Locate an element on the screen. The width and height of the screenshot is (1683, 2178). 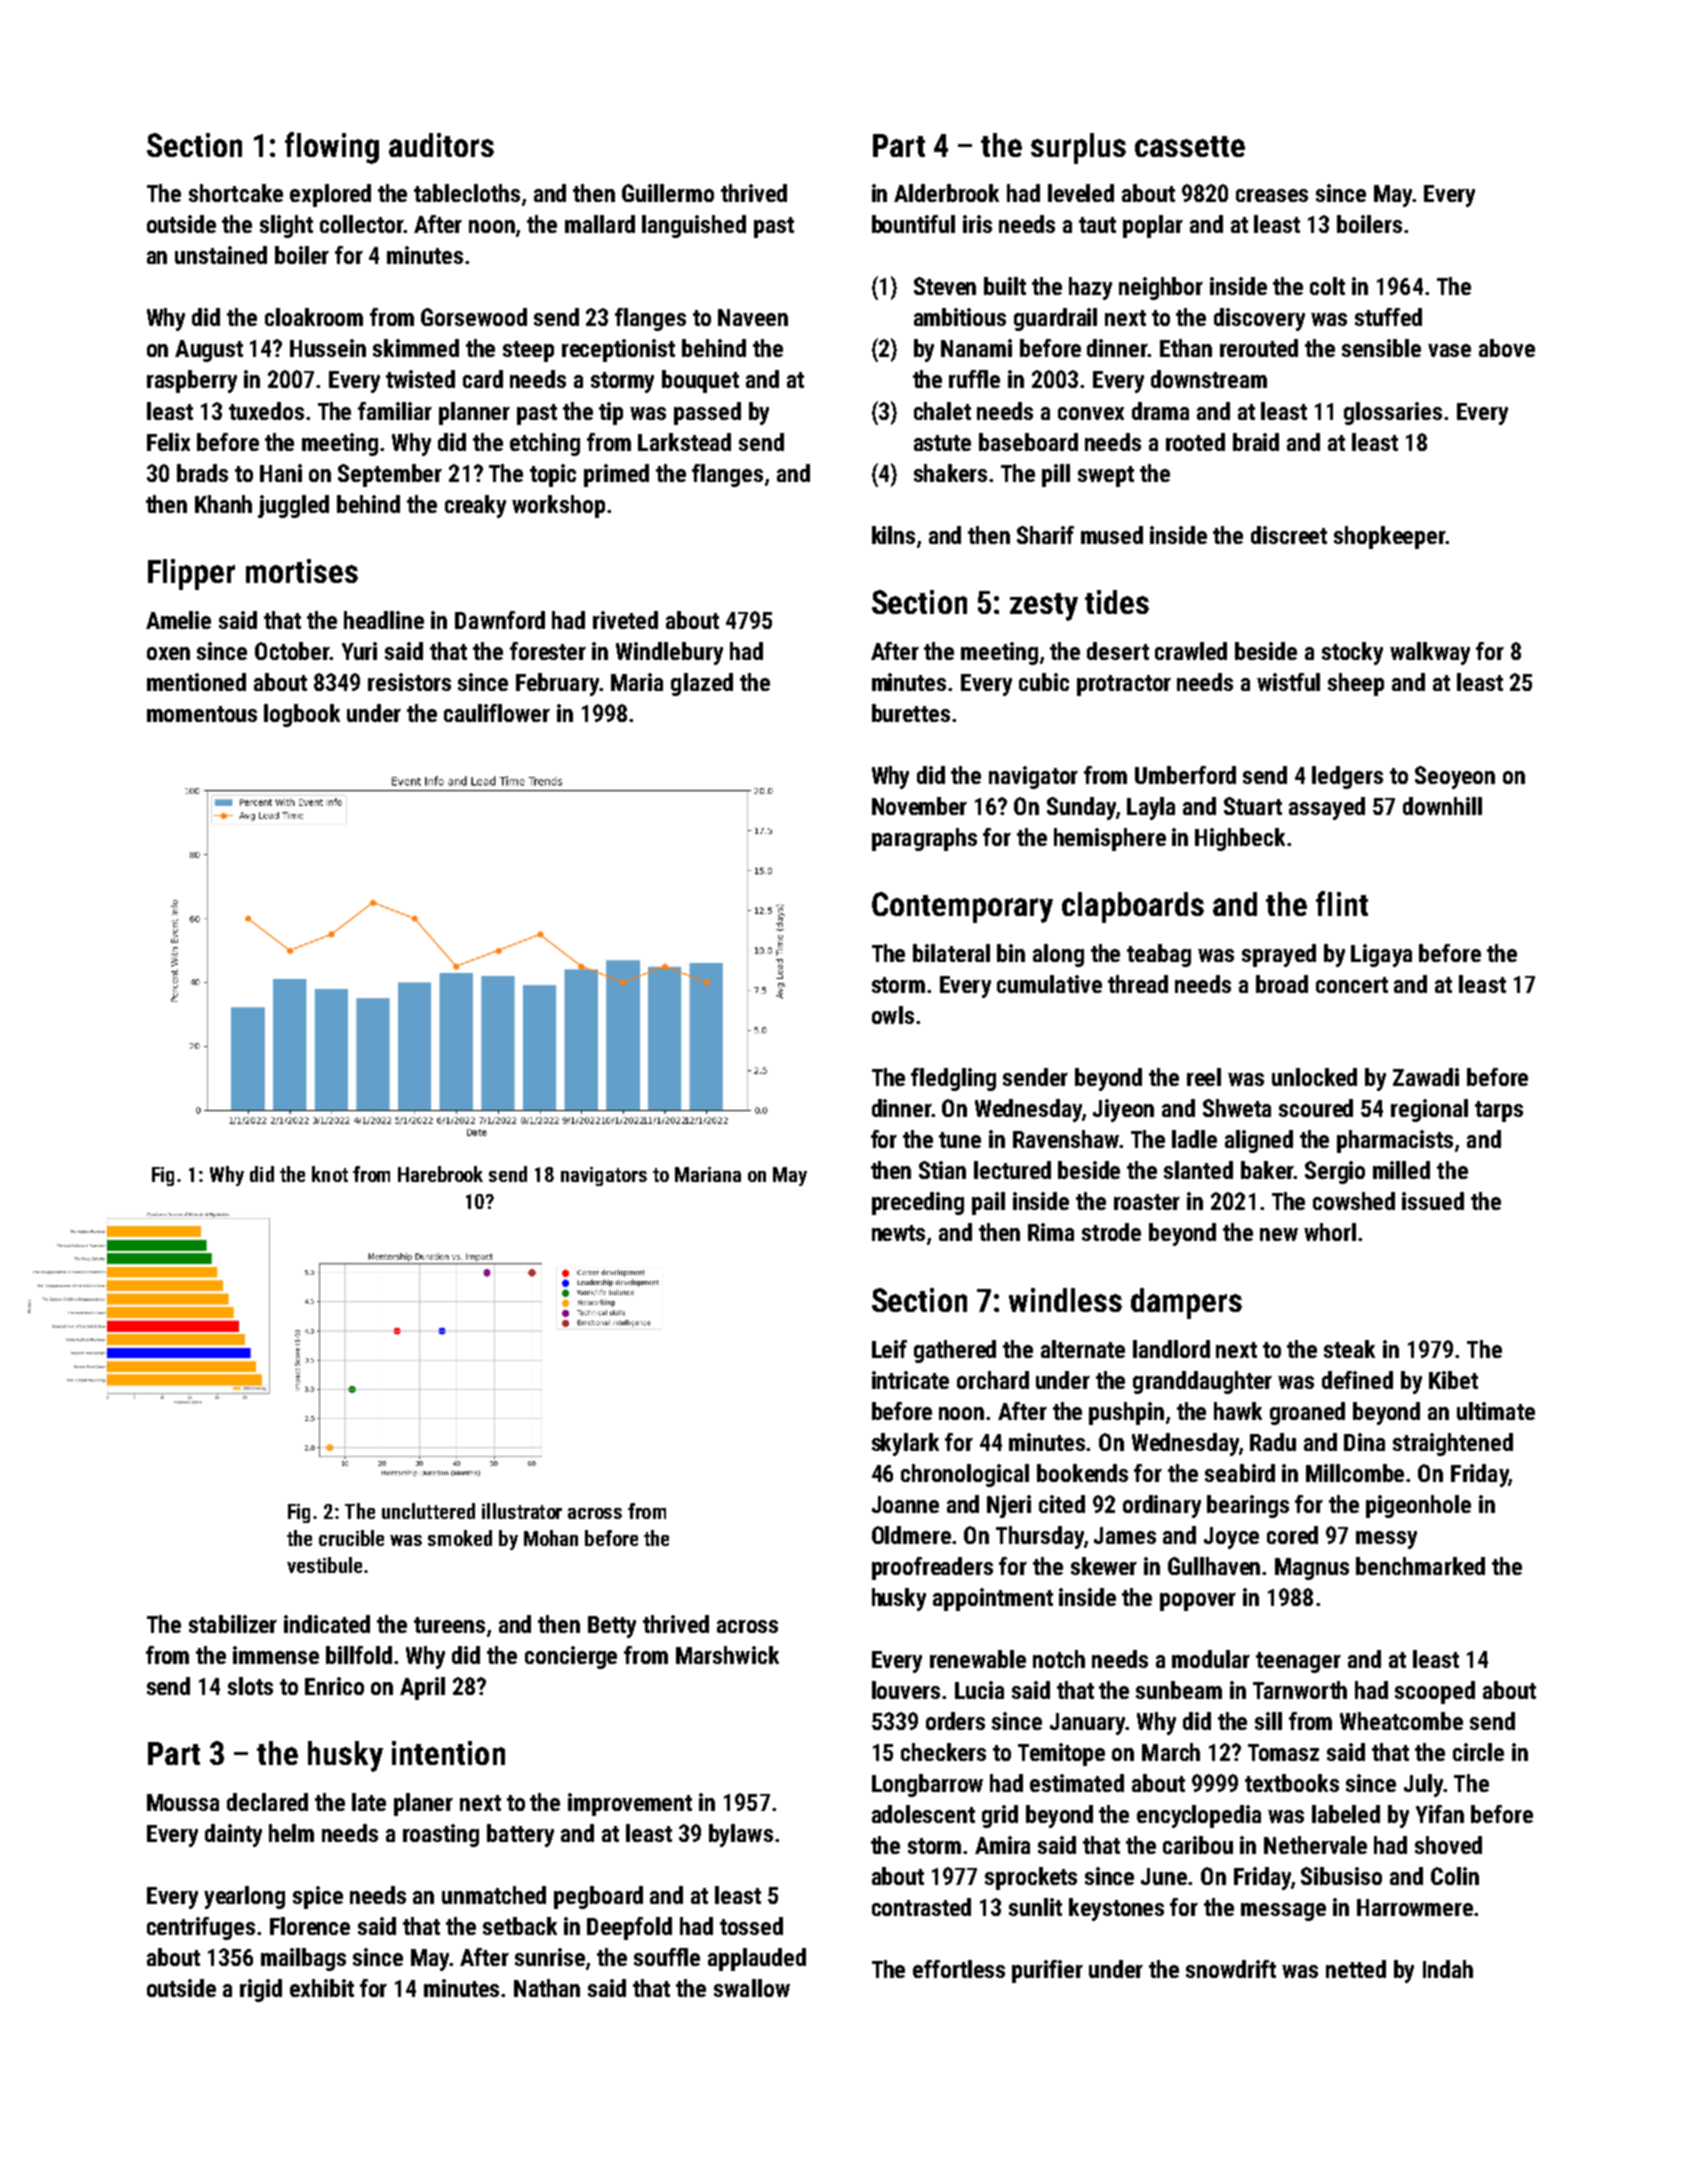
steak is located at coordinates (1349, 1349).
